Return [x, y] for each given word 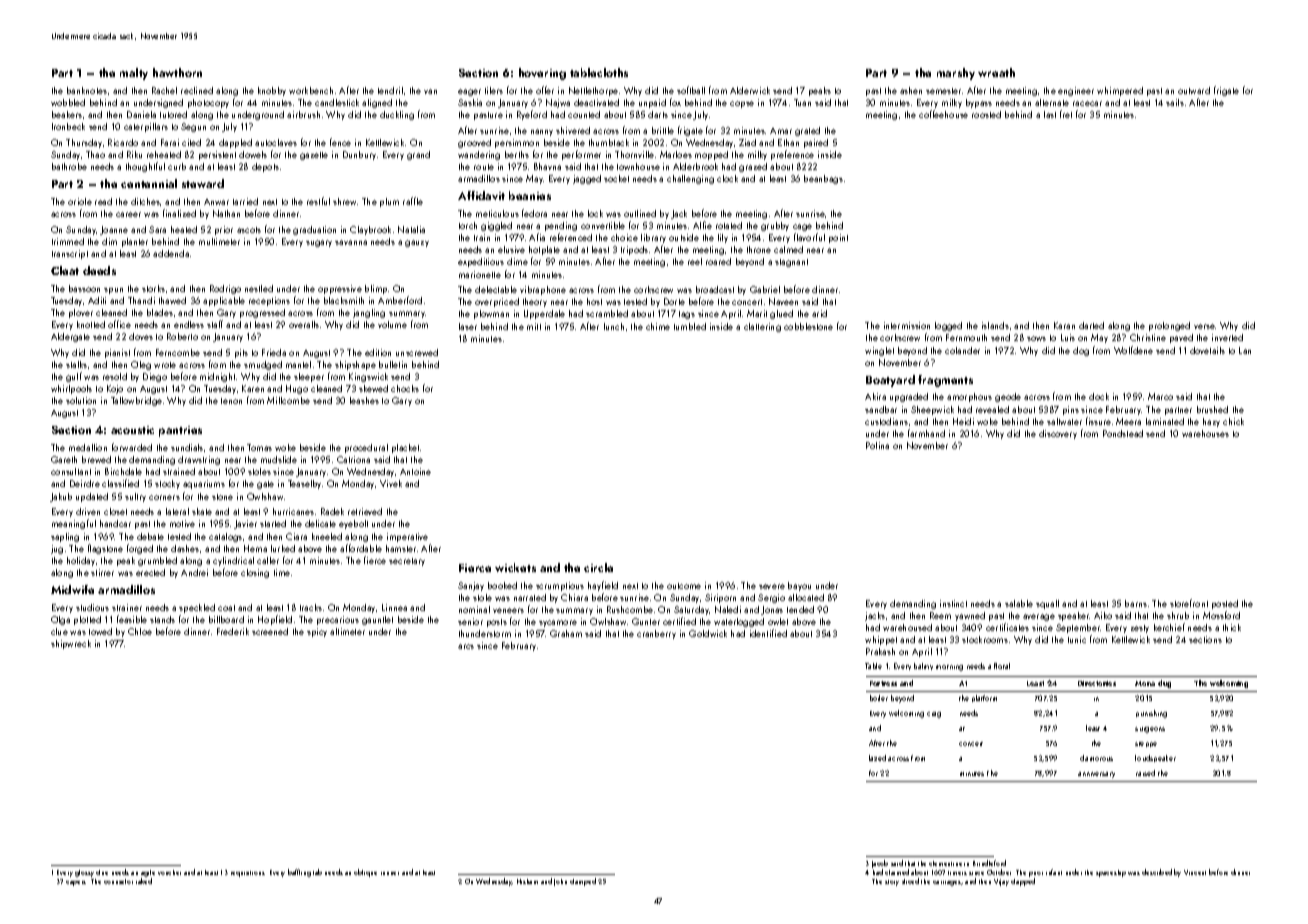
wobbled [68, 102]
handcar [115, 523]
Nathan [226, 213]
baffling [299, 873]
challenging [690, 179]
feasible [132, 619]
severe [772, 586]
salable [1019, 603]
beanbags [823, 179]
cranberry [656, 634]
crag [934, 715]
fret [1066, 114]
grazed [753, 167]
